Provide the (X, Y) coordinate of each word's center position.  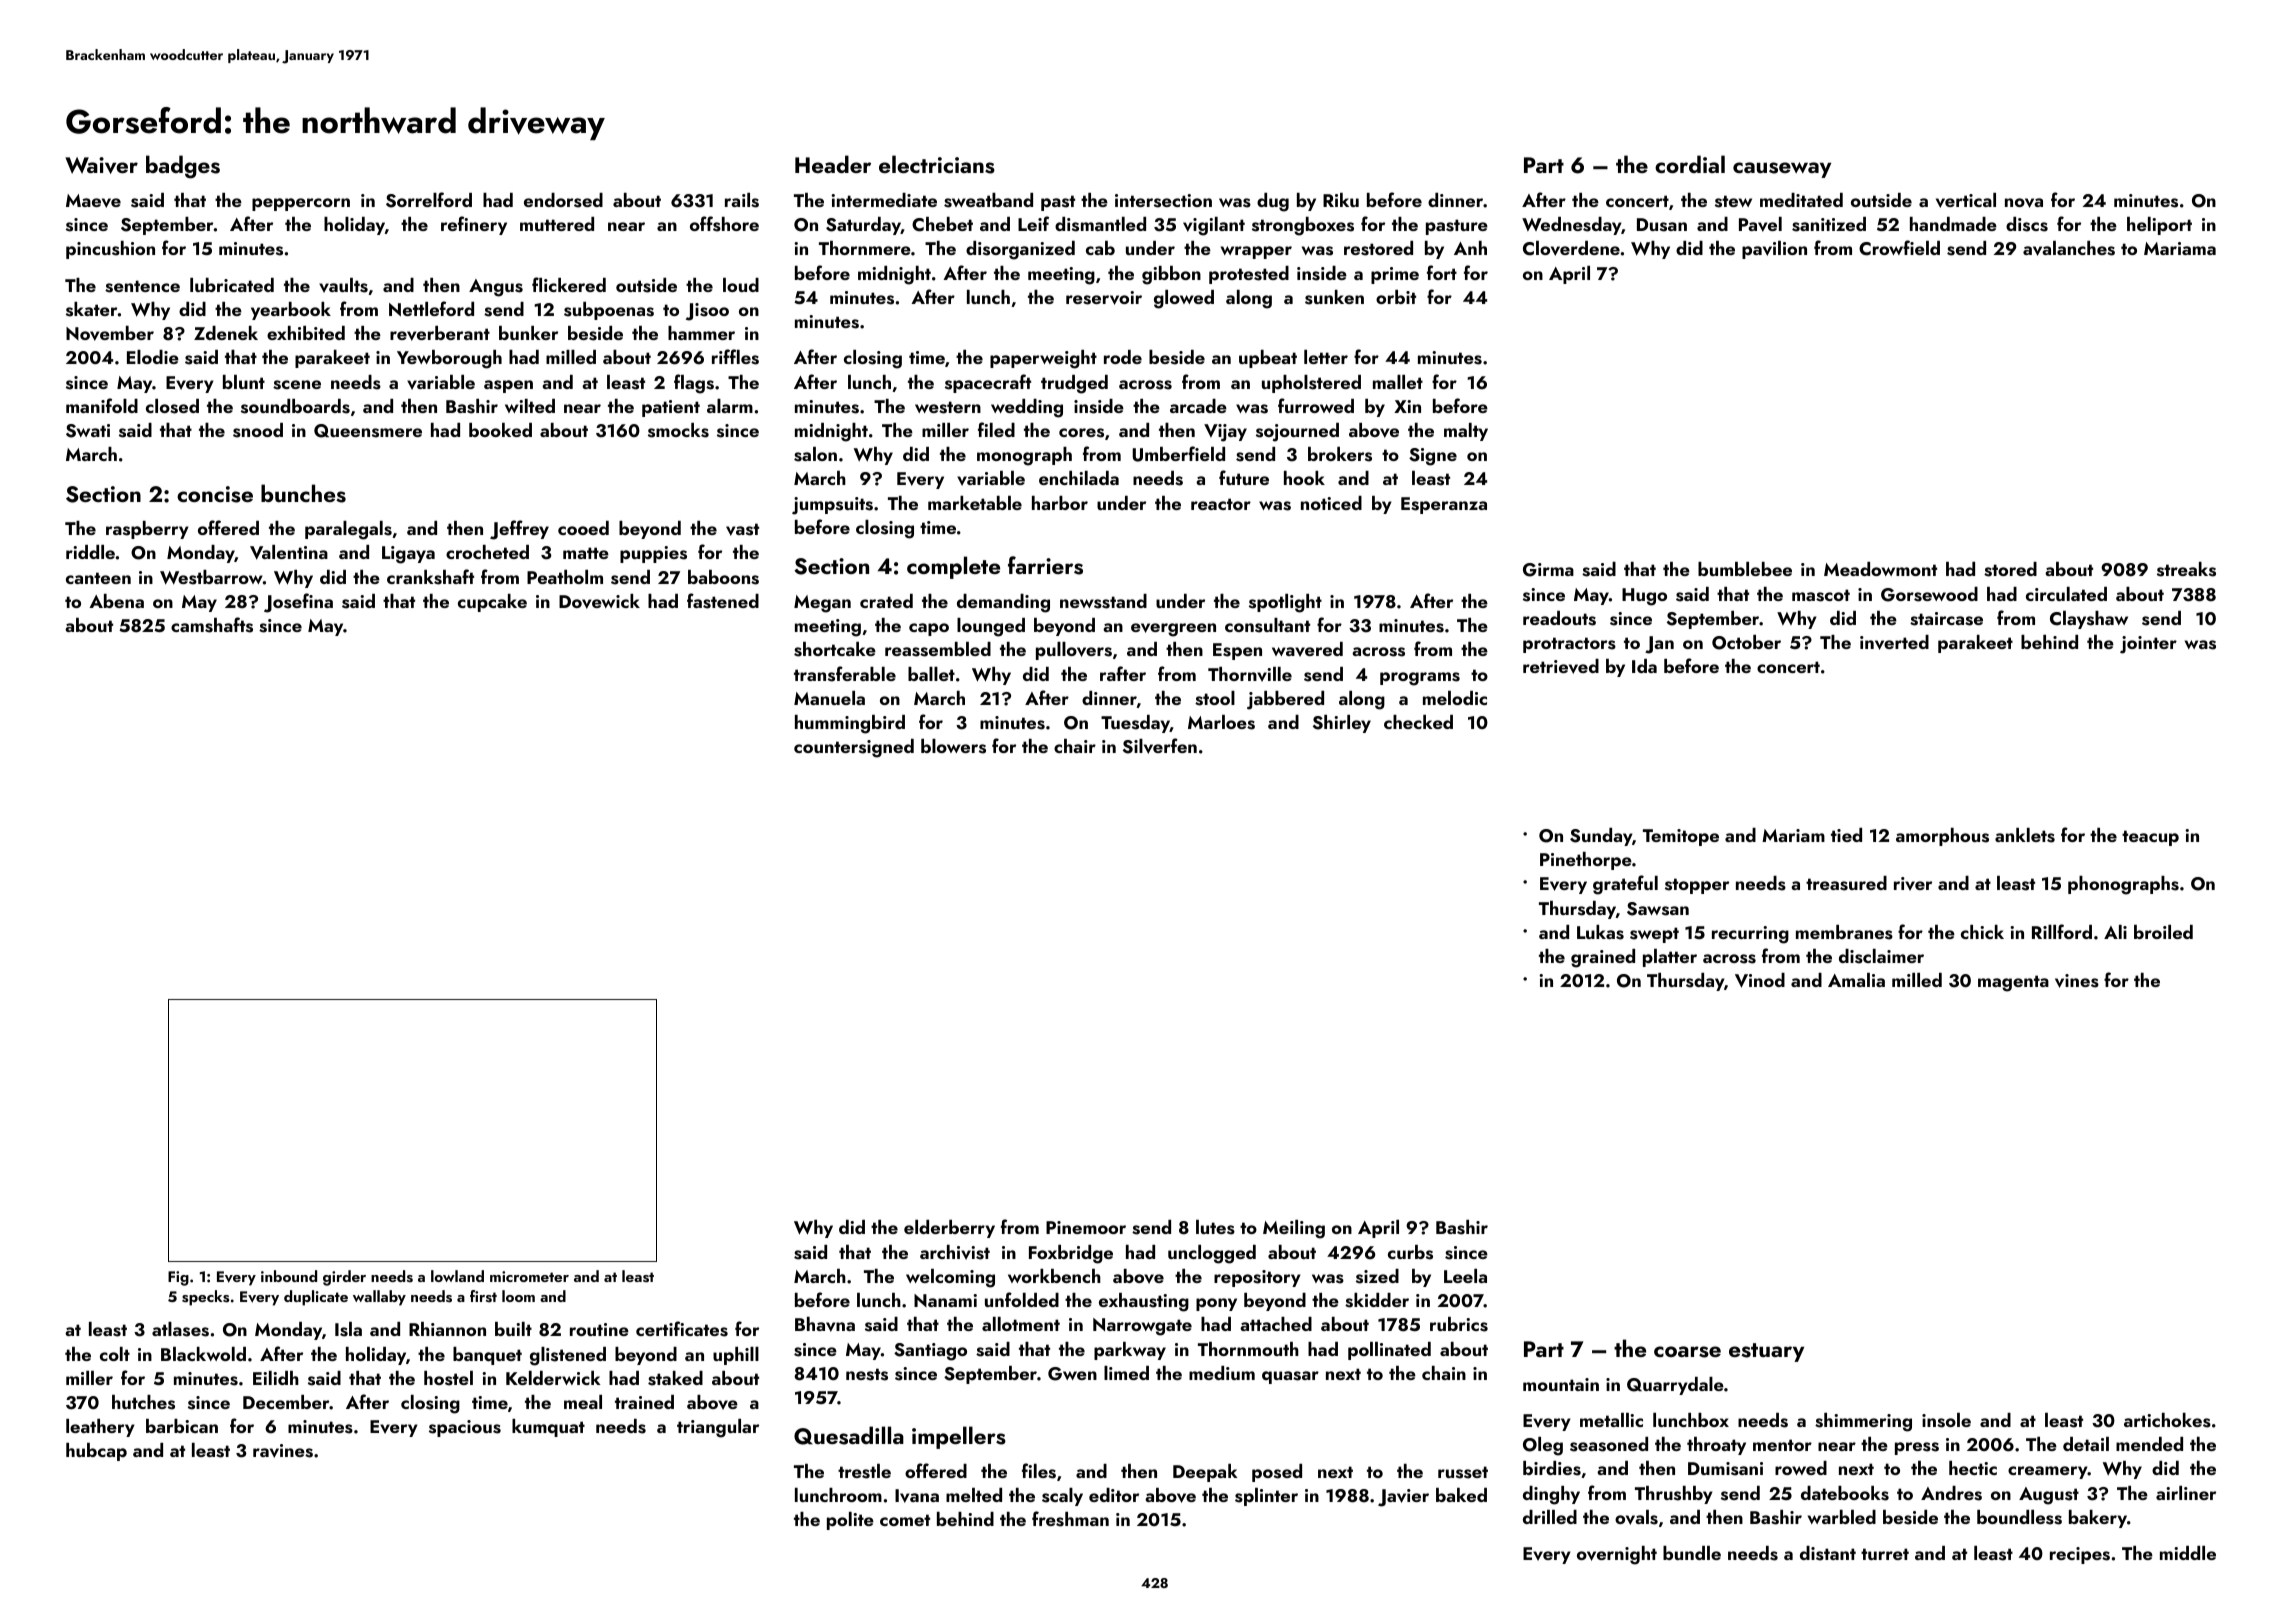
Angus (496, 288)
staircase (1946, 619)
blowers (953, 746)
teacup (2150, 838)
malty (1466, 432)
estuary (1766, 1352)
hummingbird (850, 724)
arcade (1198, 406)
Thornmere (865, 248)
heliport (2159, 226)
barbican (182, 1426)
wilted (530, 406)
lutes (1215, 1227)
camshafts (212, 625)
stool (1215, 698)
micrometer (529, 1276)
